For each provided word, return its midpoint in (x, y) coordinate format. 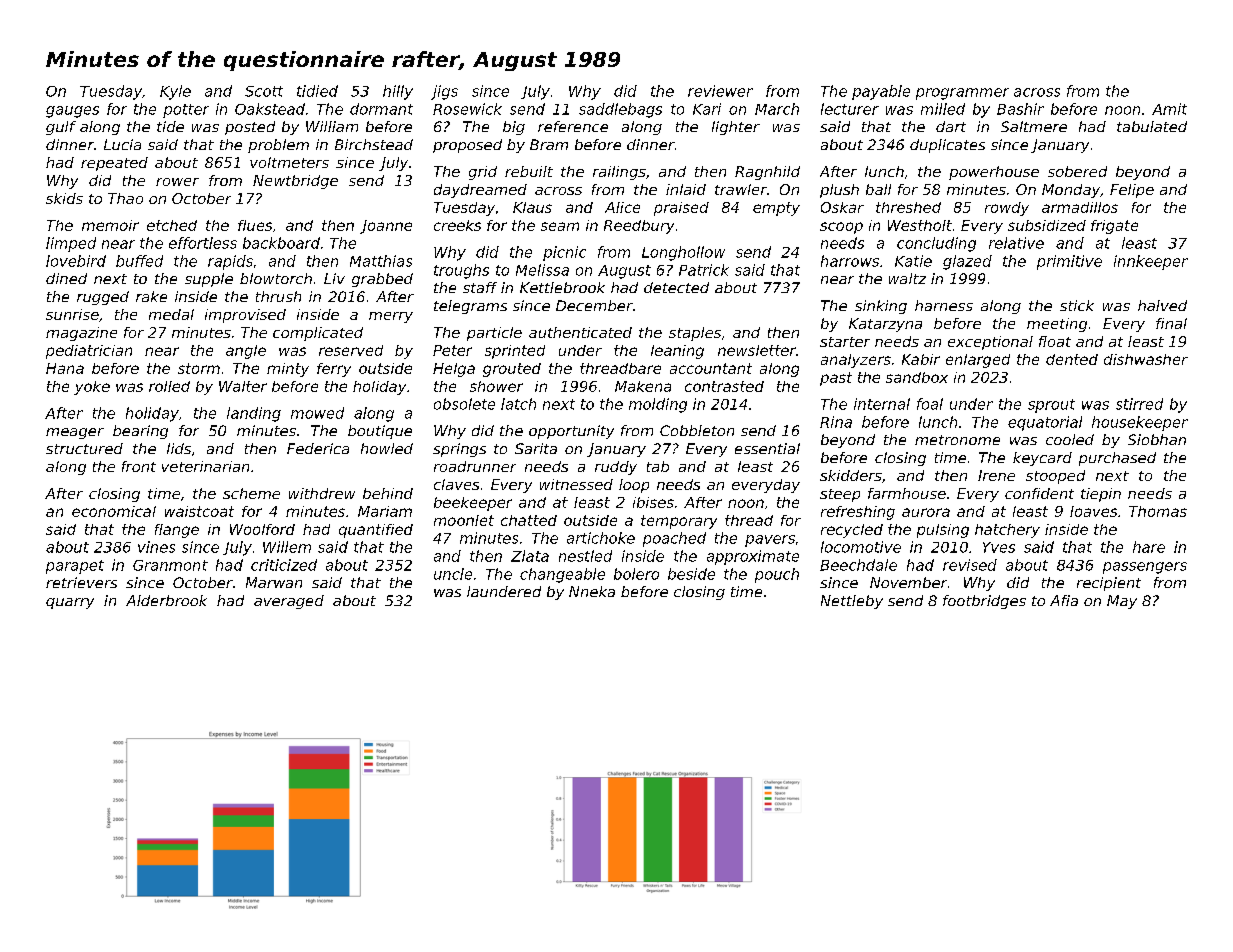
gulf (61, 128)
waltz (907, 278)
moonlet (464, 520)
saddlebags (620, 110)
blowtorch (276, 278)
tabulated (1152, 126)
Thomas (1158, 511)
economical (114, 511)
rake (151, 296)
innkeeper (1151, 262)
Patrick (704, 270)
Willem (287, 547)
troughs (461, 271)
